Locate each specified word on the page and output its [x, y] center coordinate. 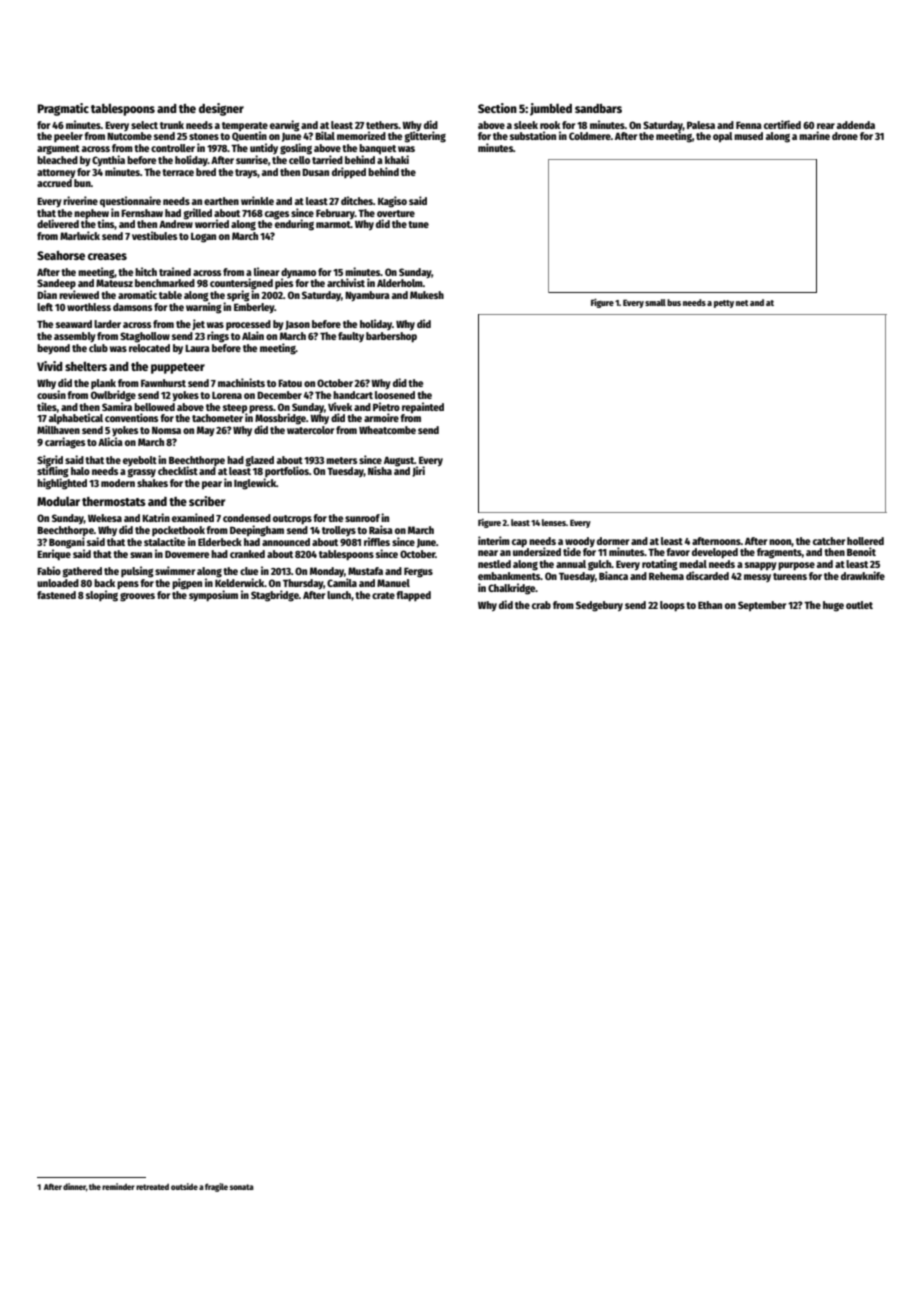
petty [724, 304]
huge [833, 606]
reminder [118, 1186]
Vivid [50, 366]
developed [715, 553]
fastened [56, 595]
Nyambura [367, 296]
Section [497, 108]
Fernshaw [142, 213]
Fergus [418, 572]
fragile [216, 1187]
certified [782, 124]
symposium [213, 596]
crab [541, 605]
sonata [242, 1187]
